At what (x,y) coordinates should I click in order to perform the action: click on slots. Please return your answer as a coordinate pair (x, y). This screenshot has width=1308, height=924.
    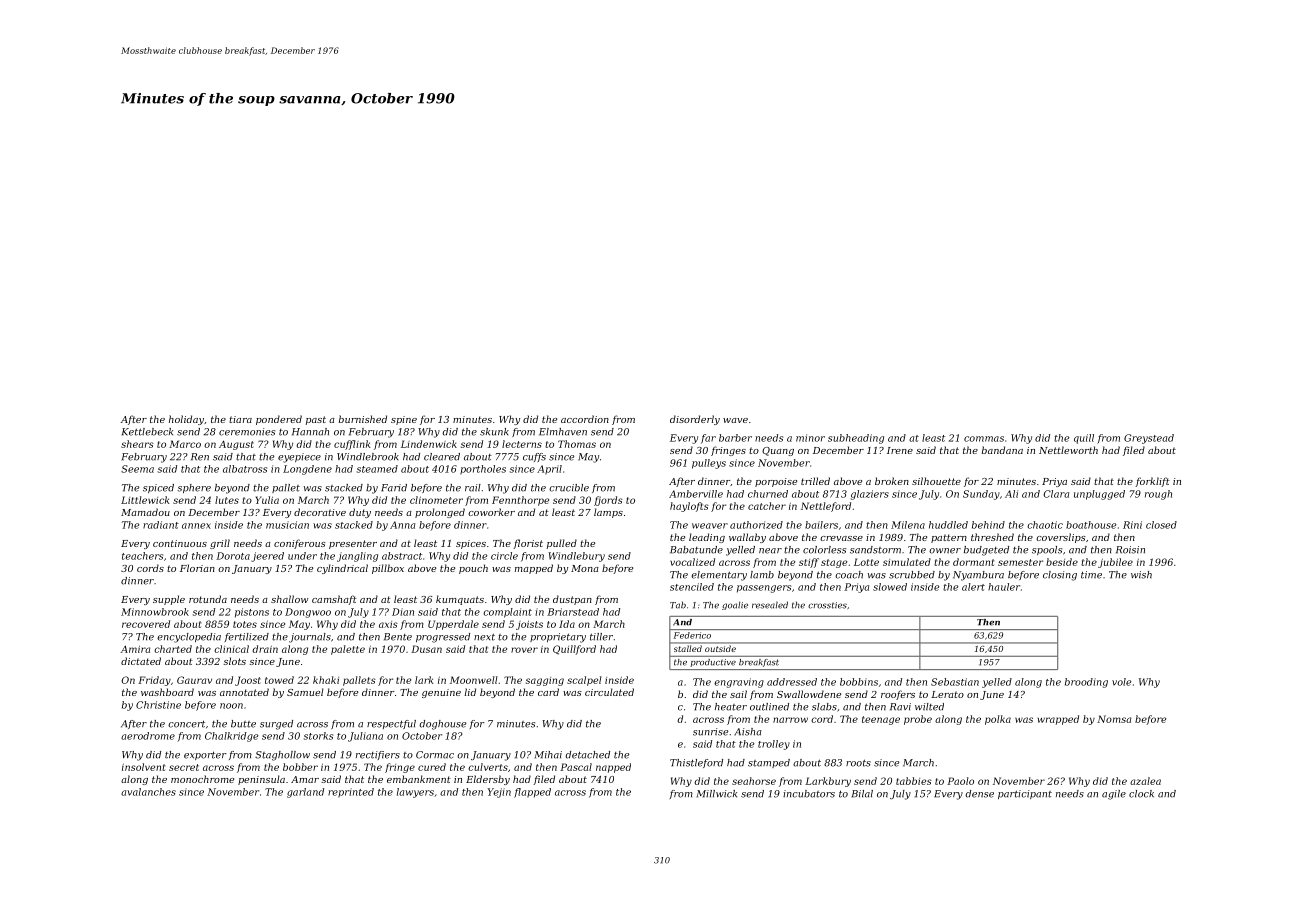
    Looking at the image, I should click on (234, 661).
